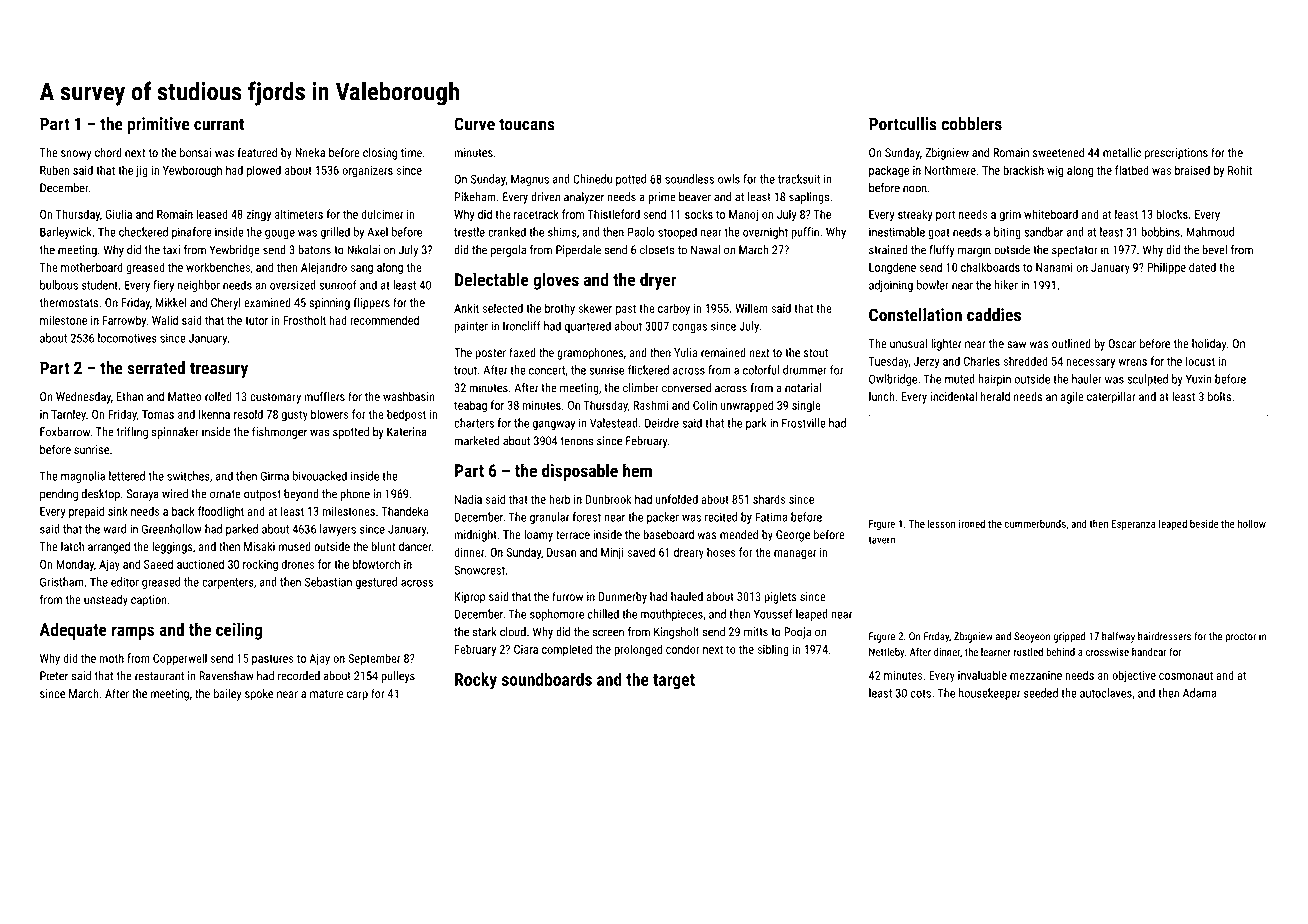 This image has height=924, width=1308. Describe the element at coordinates (584, 198) in the image. I see `analyzer` at that location.
